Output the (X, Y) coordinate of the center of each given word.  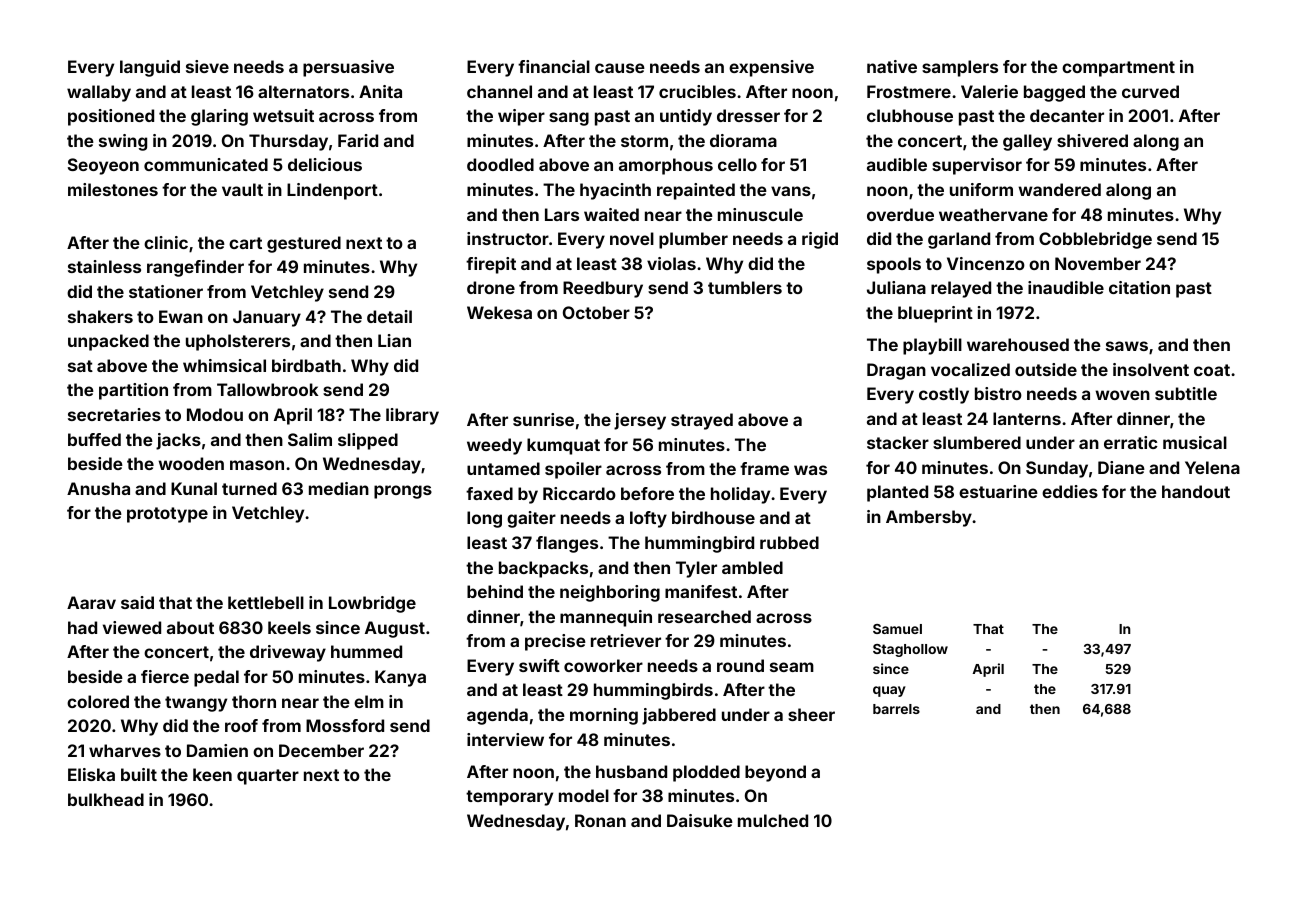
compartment (1118, 69)
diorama (743, 140)
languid (150, 68)
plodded (706, 773)
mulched (773, 820)
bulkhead (106, 799)
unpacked (108, 342)
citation (1139, 287)
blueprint (935, 314)
